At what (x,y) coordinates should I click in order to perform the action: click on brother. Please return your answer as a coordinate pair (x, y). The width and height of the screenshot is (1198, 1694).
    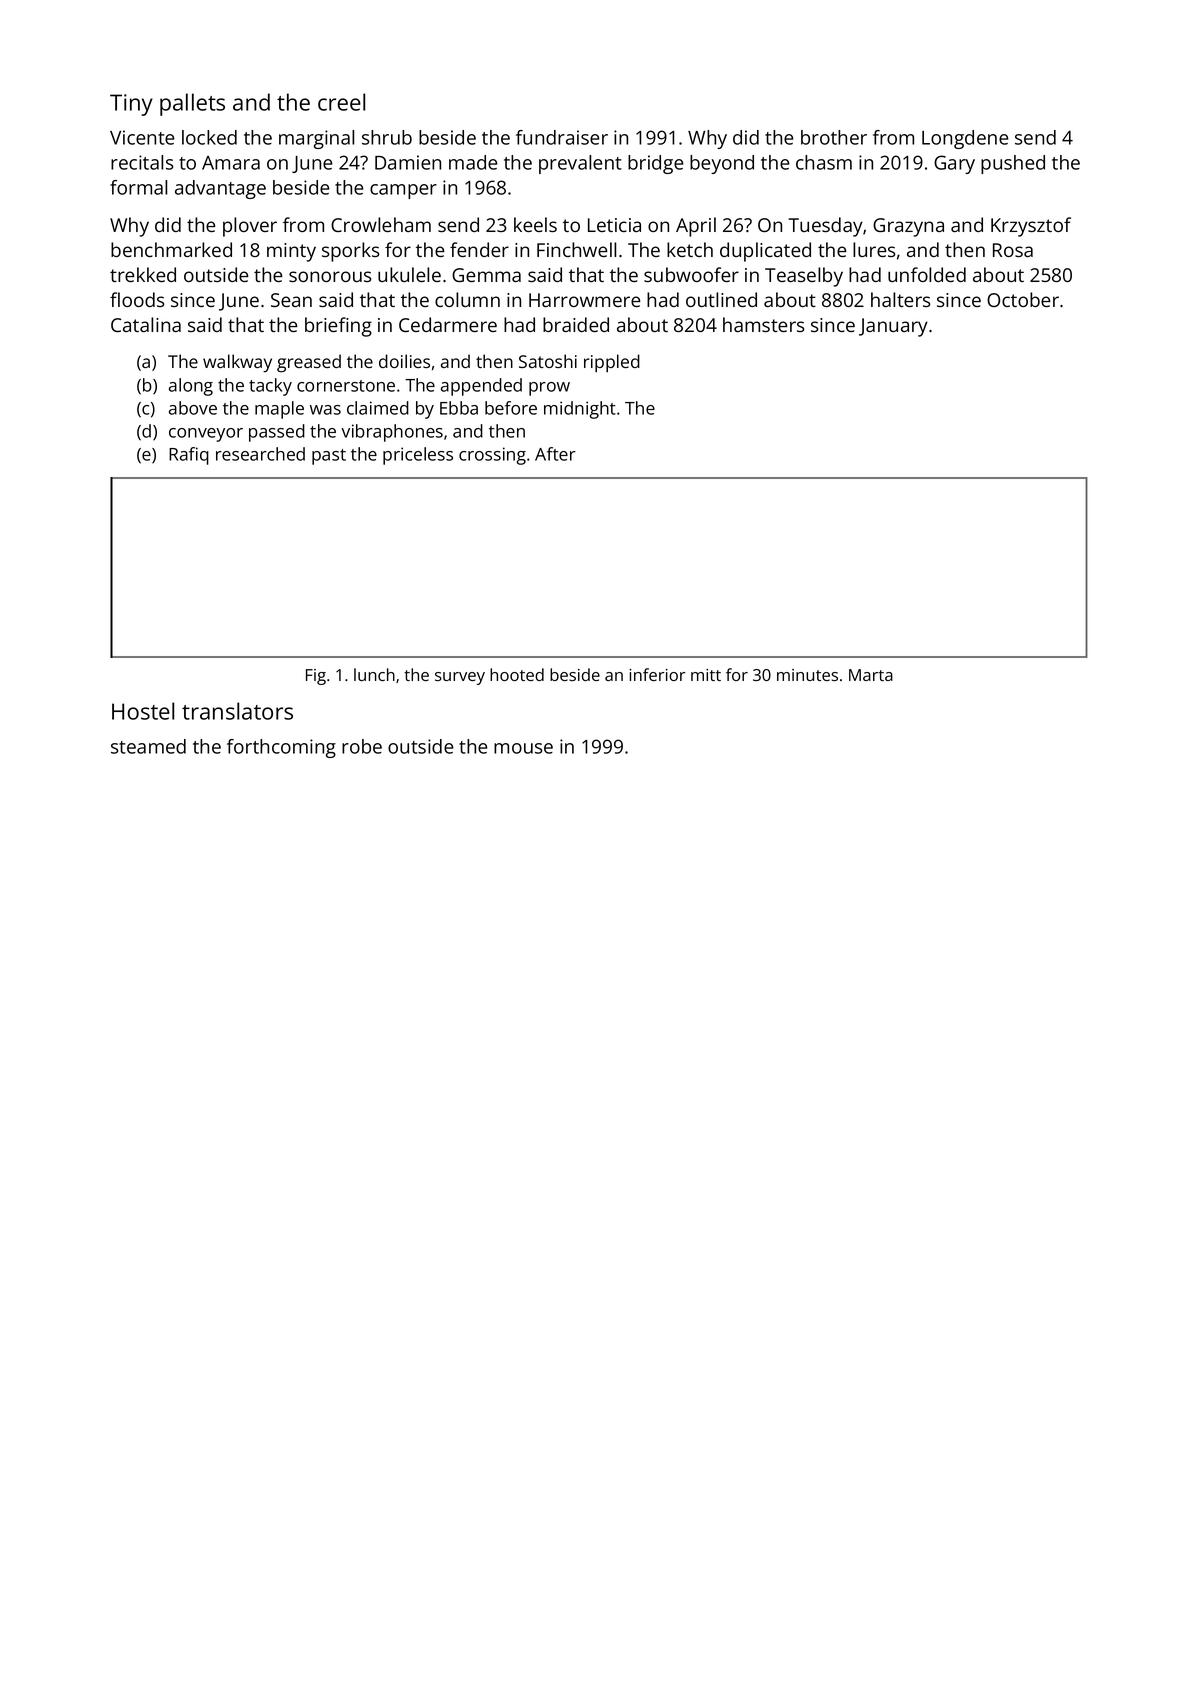
    Looking at the image, I should click on (834, 137).
